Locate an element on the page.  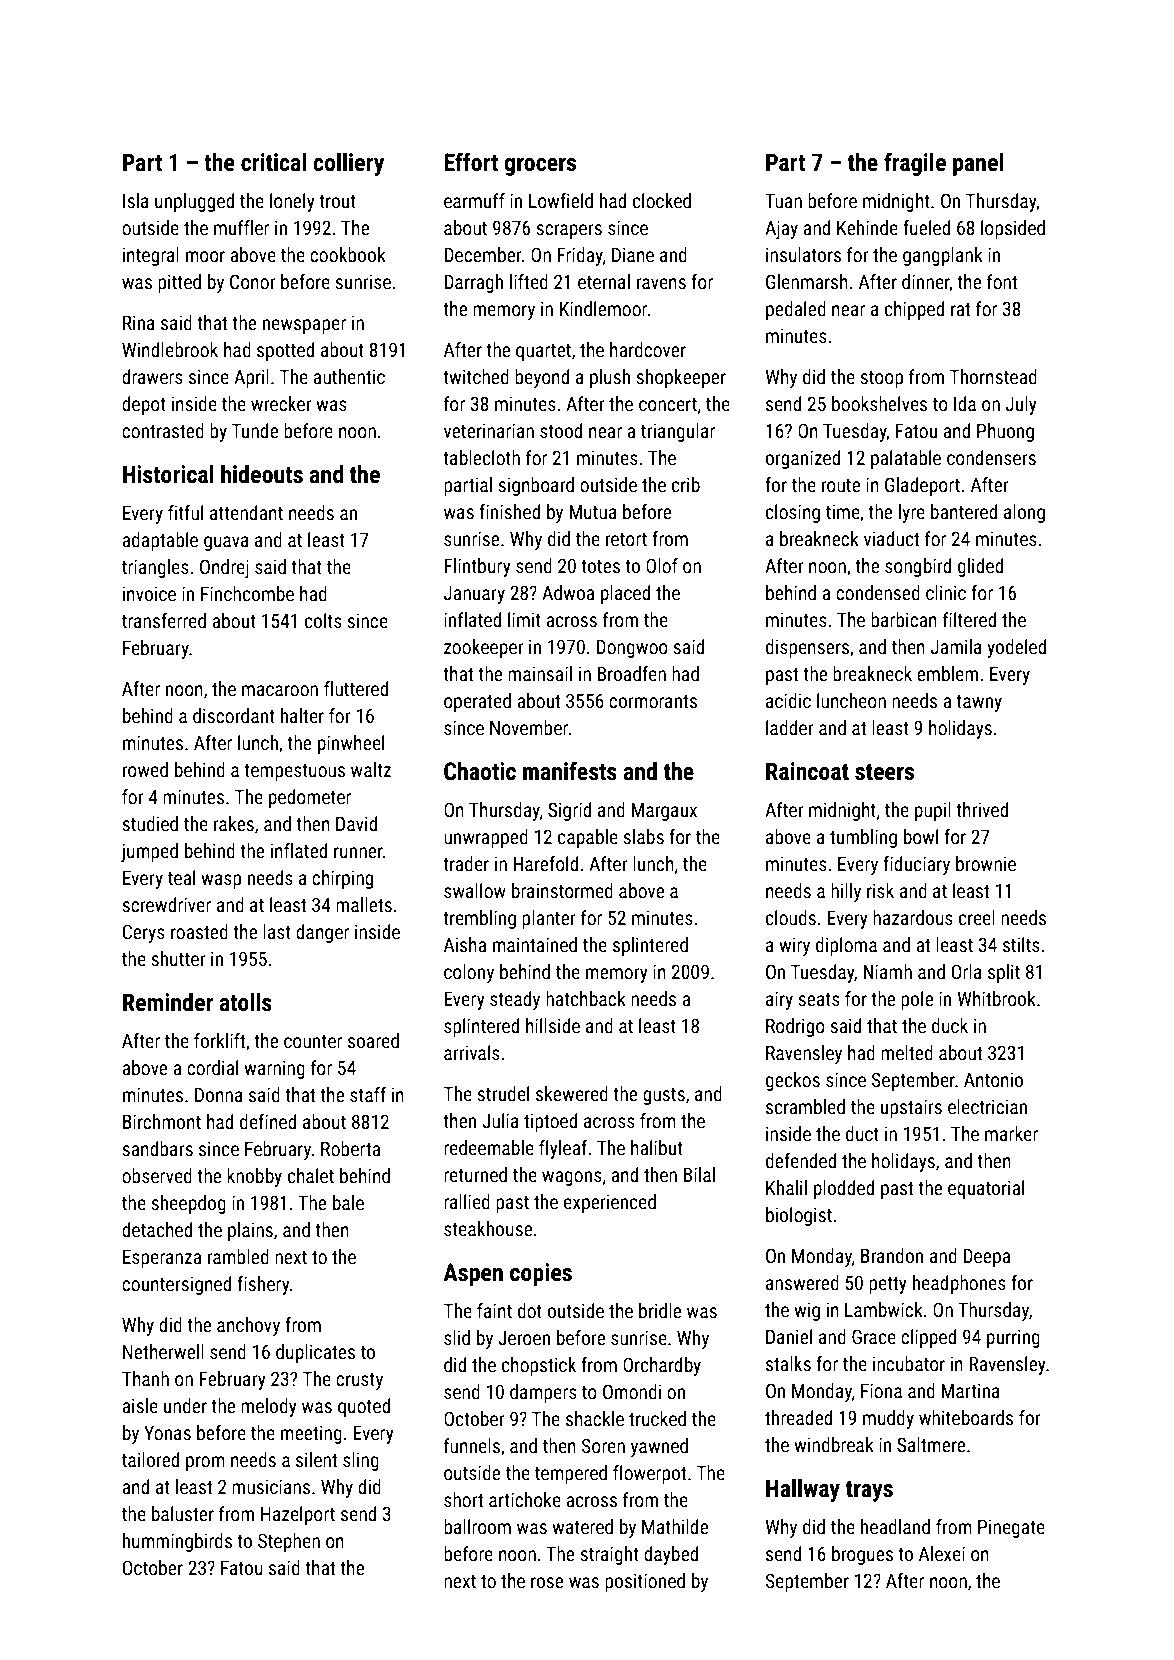
bridle is located at coordinates (660, 1310).
